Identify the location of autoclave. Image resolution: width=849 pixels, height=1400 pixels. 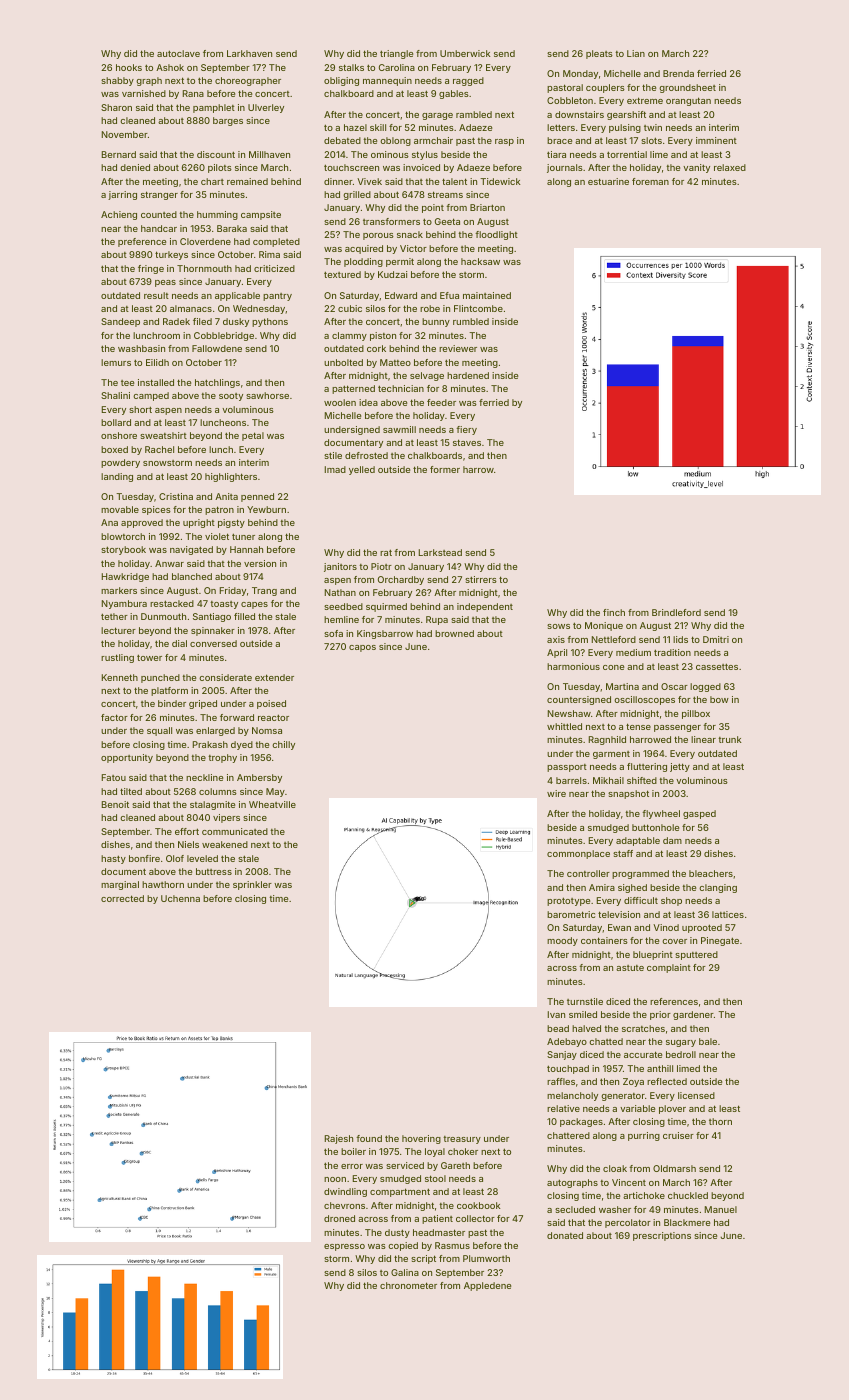
(178, 53).
